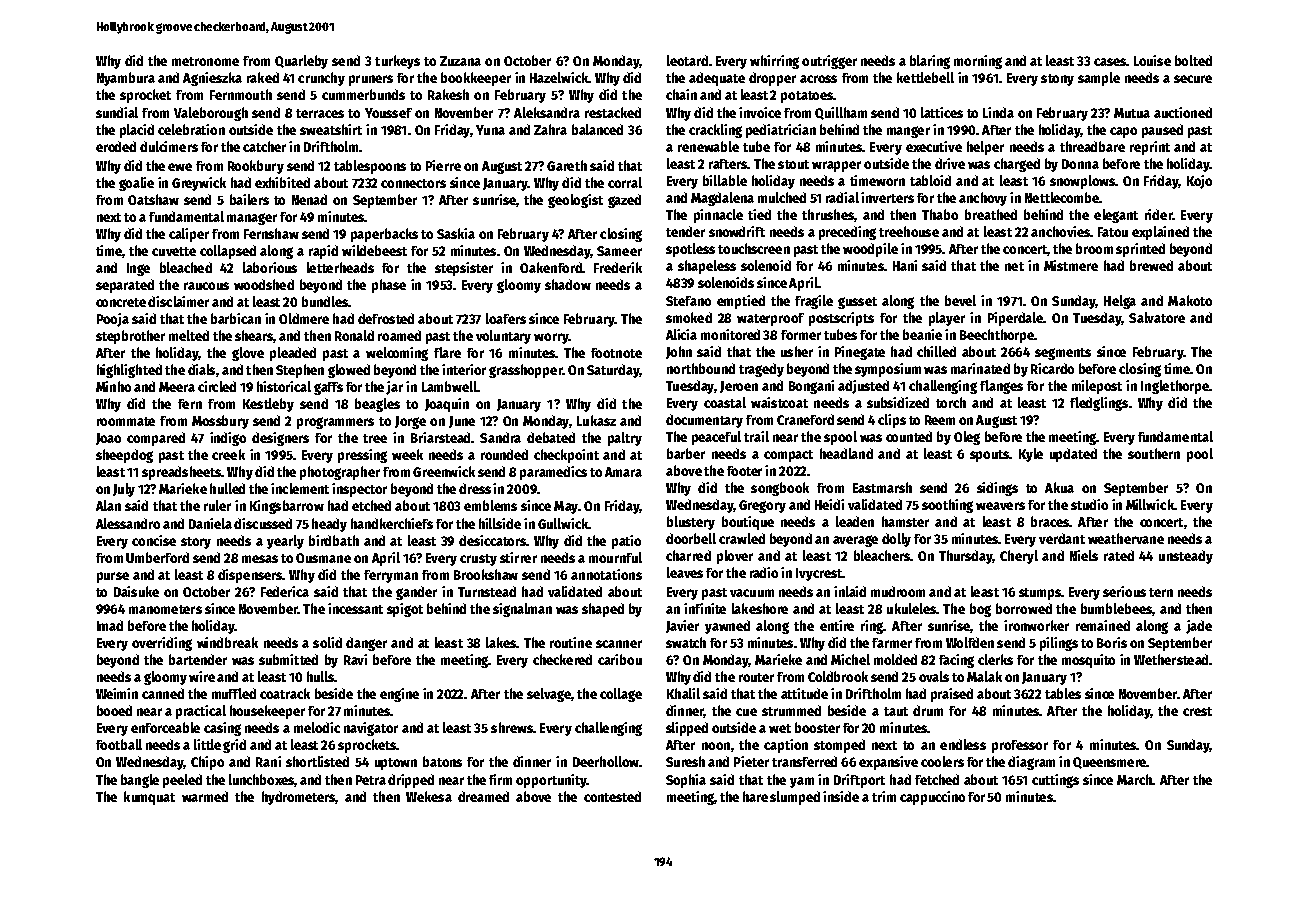 Image resolution: width=1308 pixels, height=924 pixels. Describe the element at coordinates (149, 798) in the document. I see `kumquat` at that location.
